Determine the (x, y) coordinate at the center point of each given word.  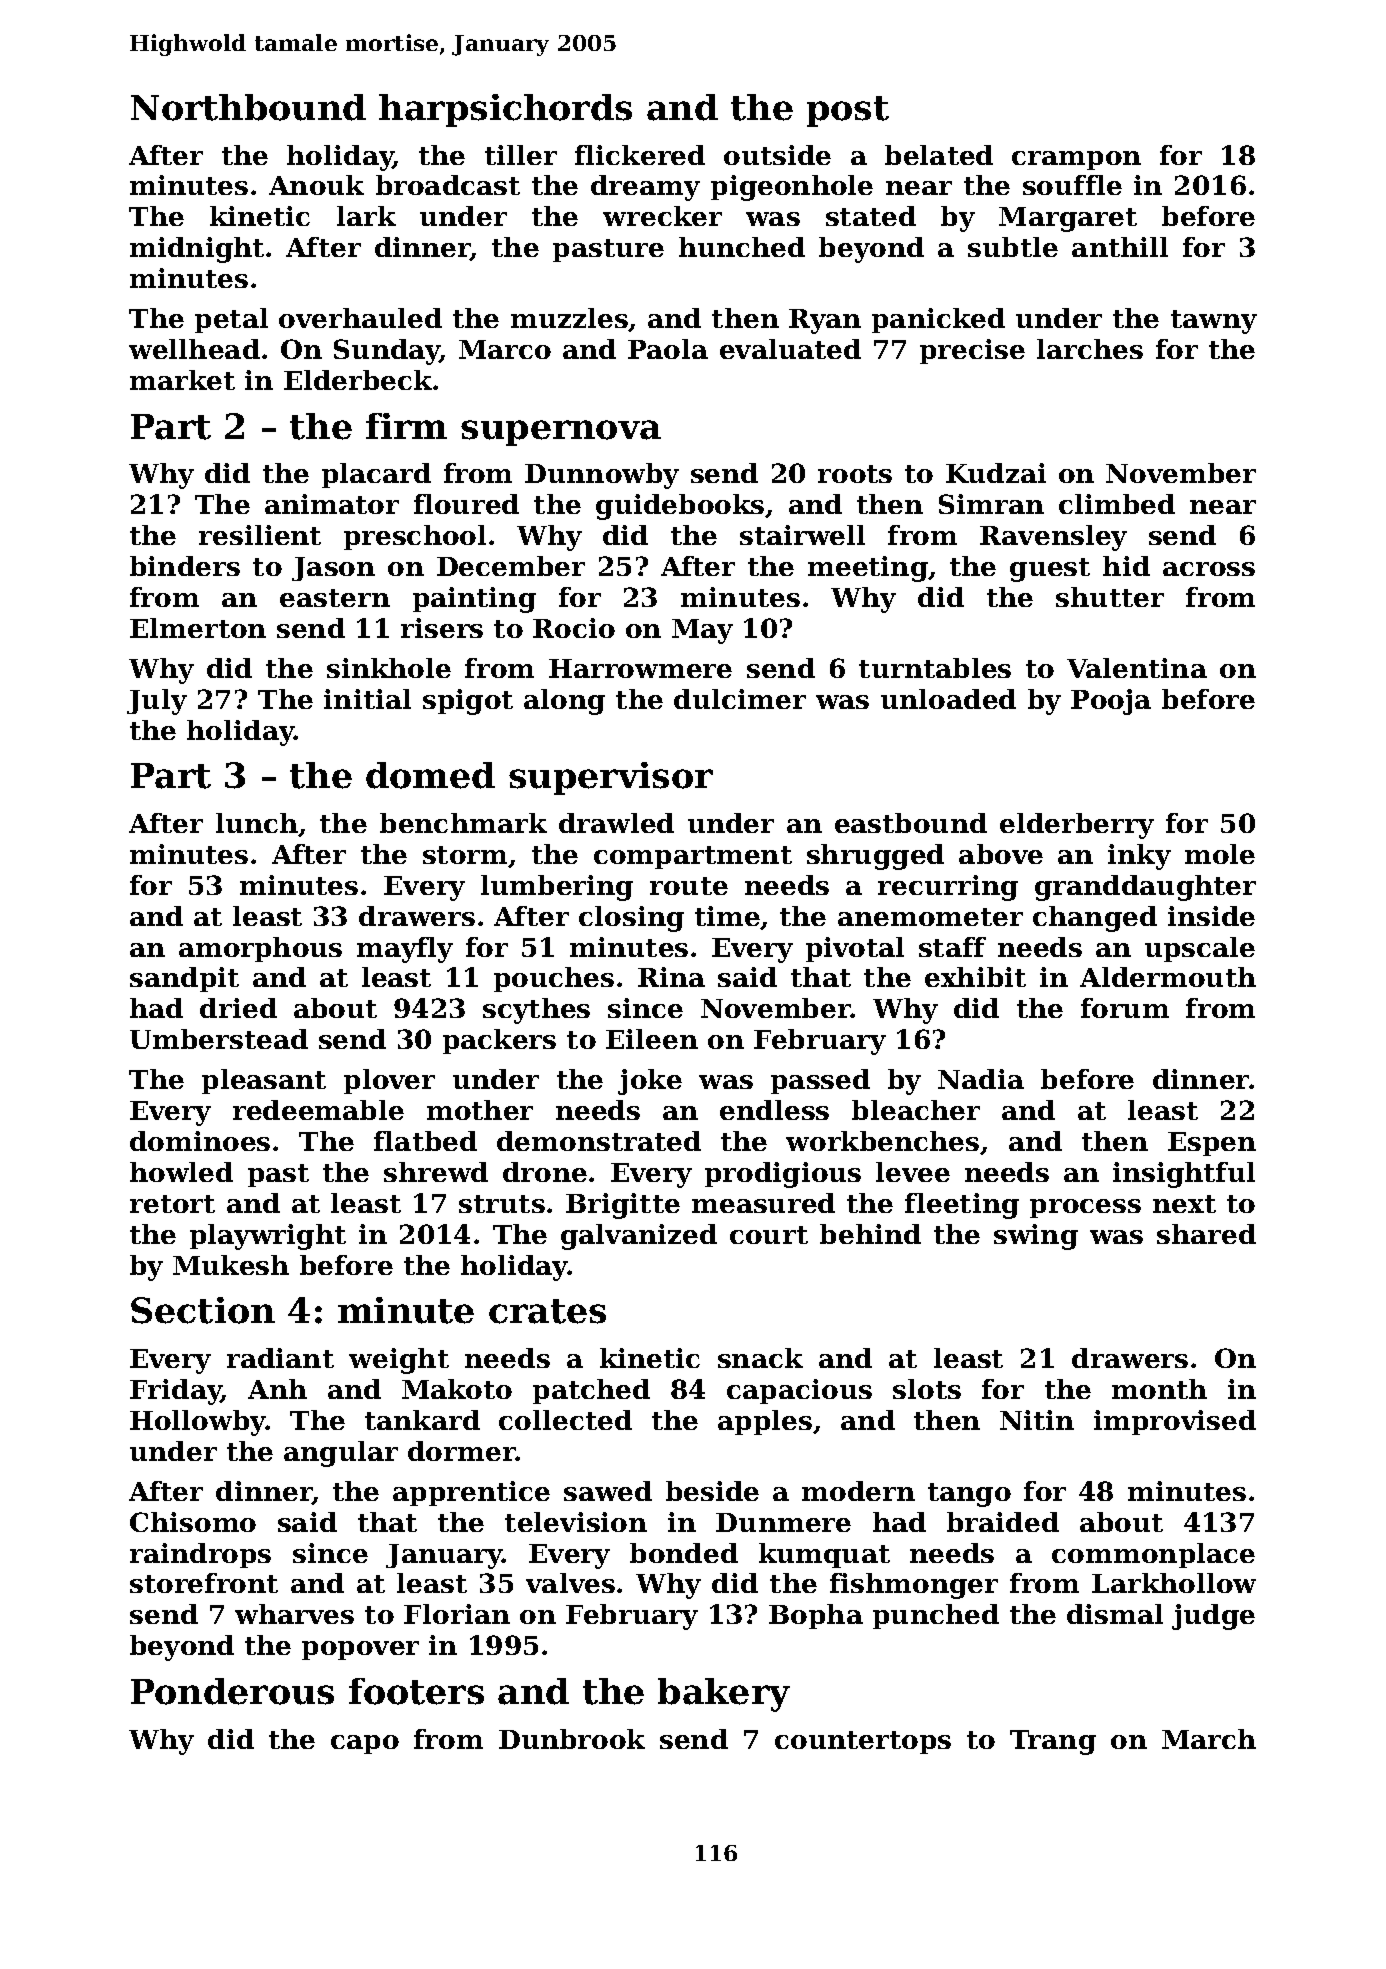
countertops (863, 1742)
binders (185, 566)
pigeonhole (792, 188)
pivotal (855, 949)
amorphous (260, 949)
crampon (1076, 160)
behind (870, 1234)
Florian (457, 1614)
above (1001, 854)
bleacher (916, 1110)
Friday (176, 1392)
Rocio (574, 628)
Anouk (316, 185)
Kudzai (996, 473)
